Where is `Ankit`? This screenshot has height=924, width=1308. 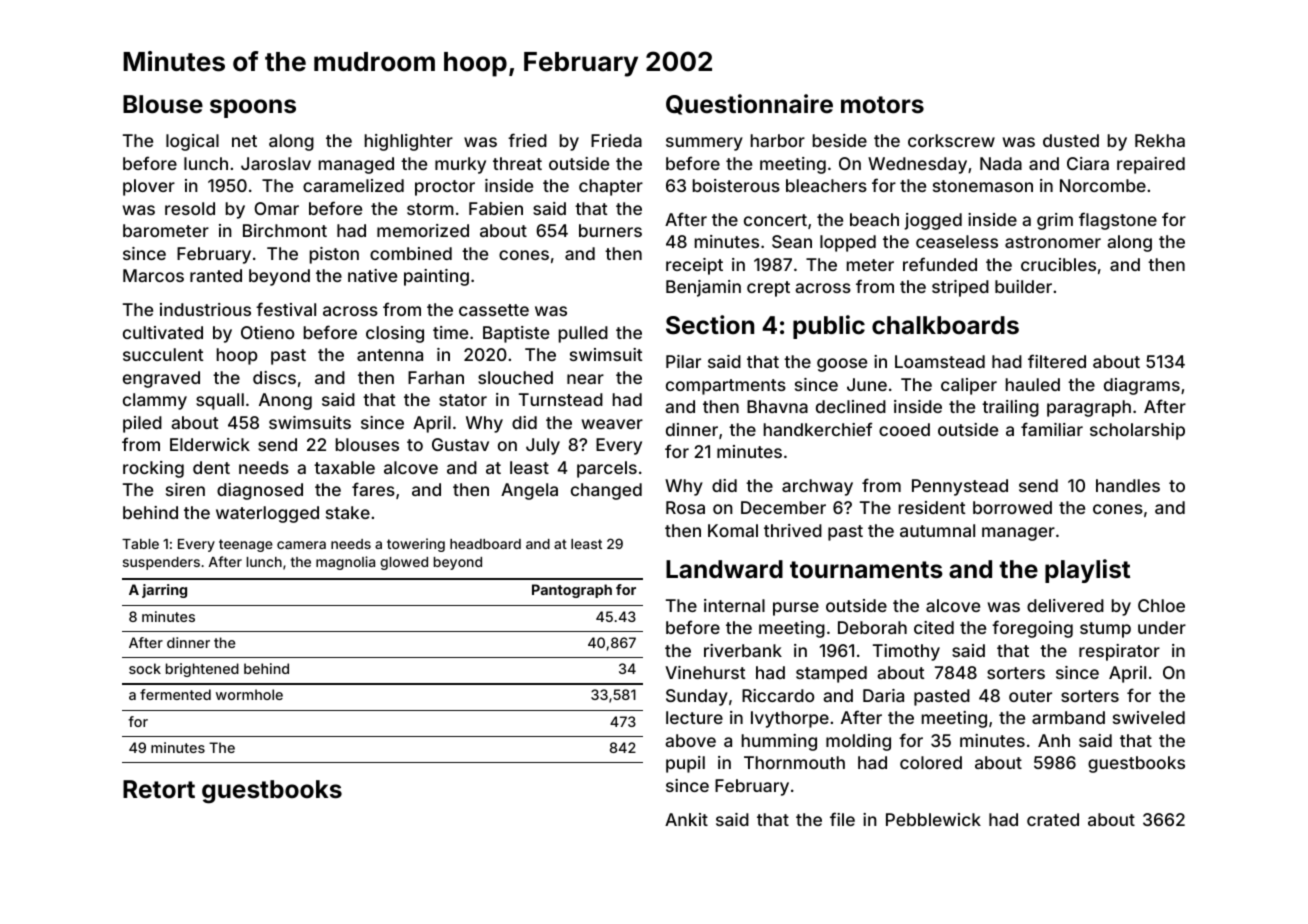
Ankit is located at coordinates (686, 819).
